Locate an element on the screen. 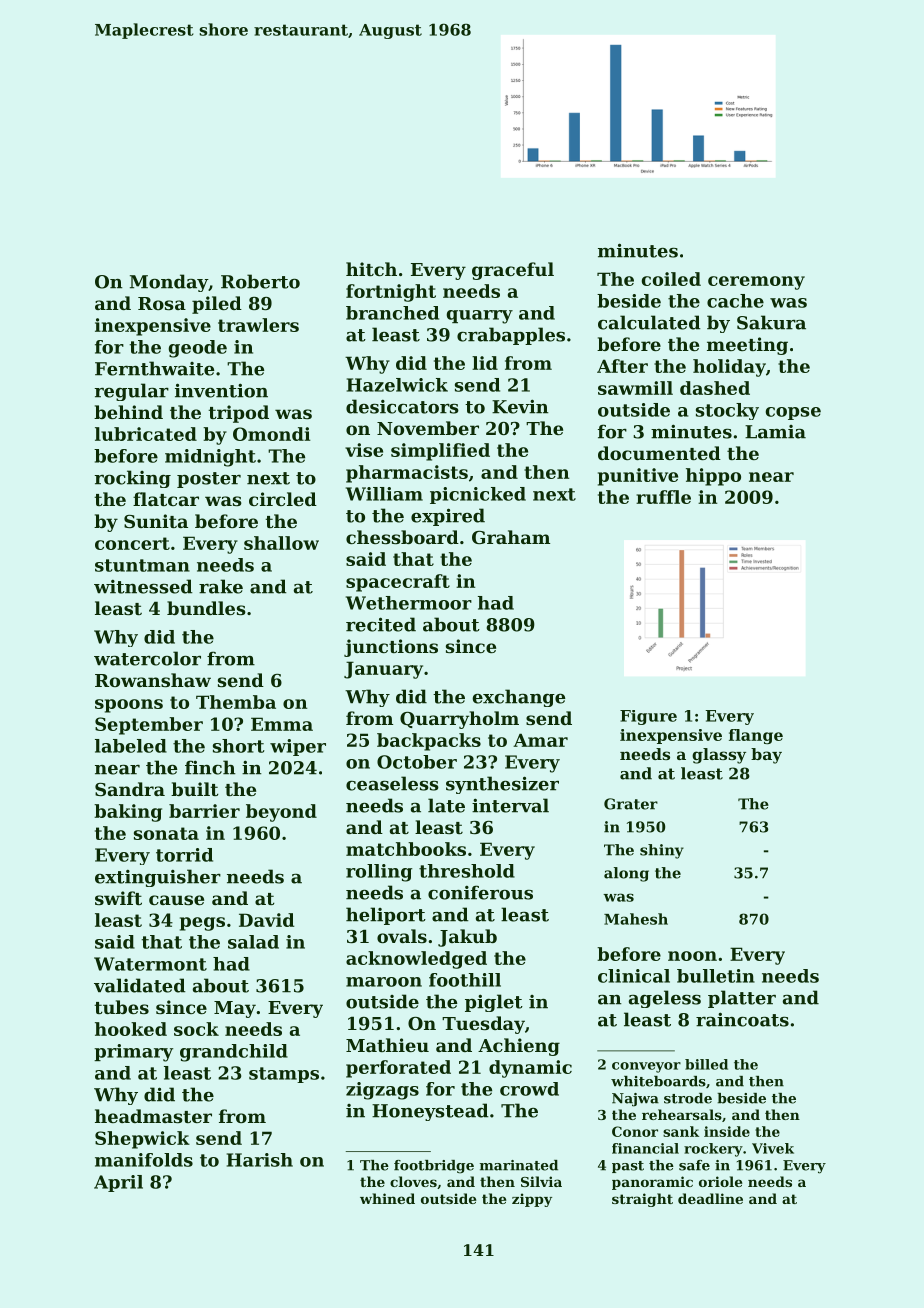 The image size is (924, 1308). headmaster is located at coordinates (153, 1116).
